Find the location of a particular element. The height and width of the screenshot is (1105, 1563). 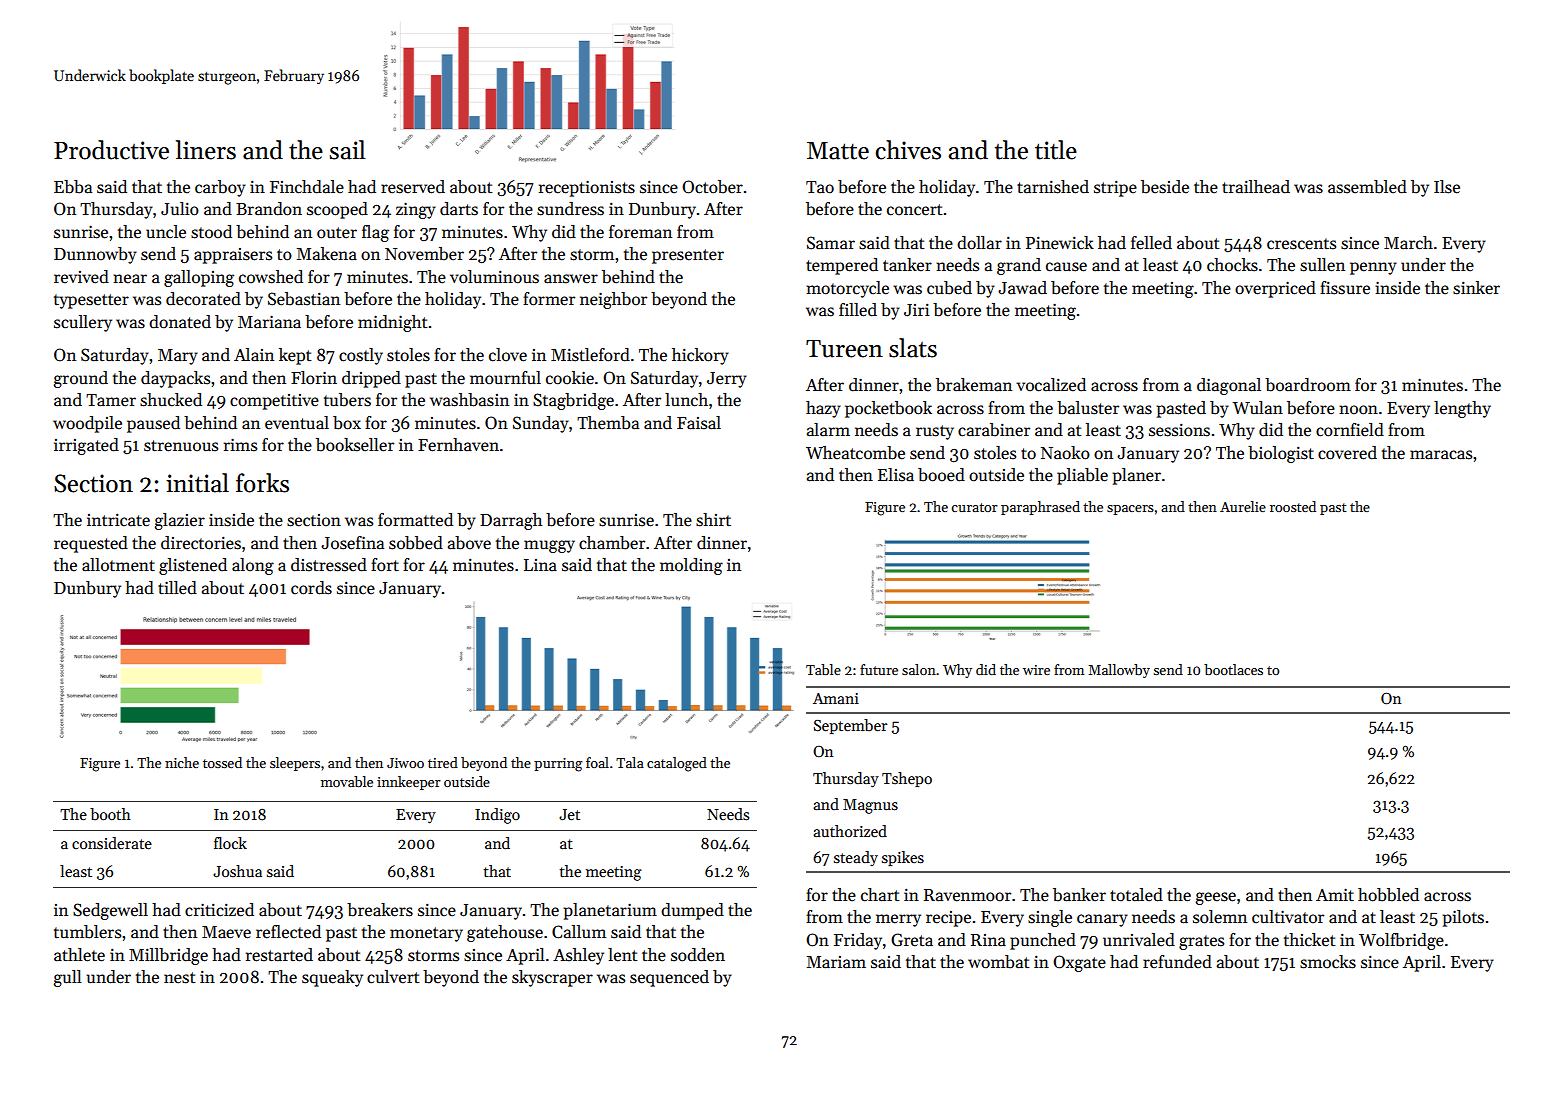

forks is located at coordinates (262, 483).
